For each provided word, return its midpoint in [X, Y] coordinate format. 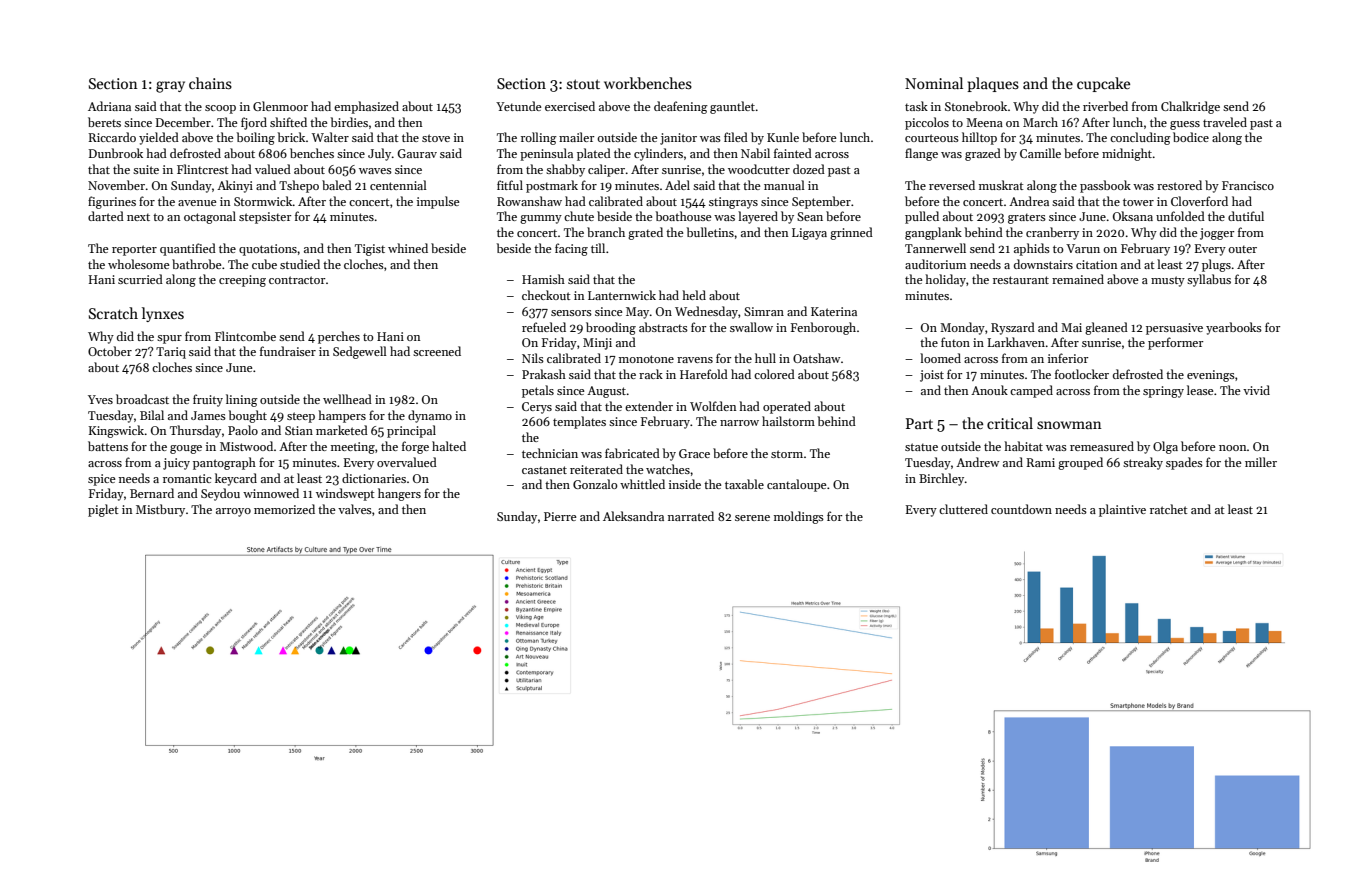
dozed [809, 169]
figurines [112, 202]
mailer [576, 137]
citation [1096, 264]
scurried [140, 279]
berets [104, 122]
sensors [571, 313]
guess [1185, 125]
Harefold [704, 374]
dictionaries [374, 478]
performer [1175, 343]
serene [752, 518]
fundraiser [288, 351]
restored [1179, 185]
